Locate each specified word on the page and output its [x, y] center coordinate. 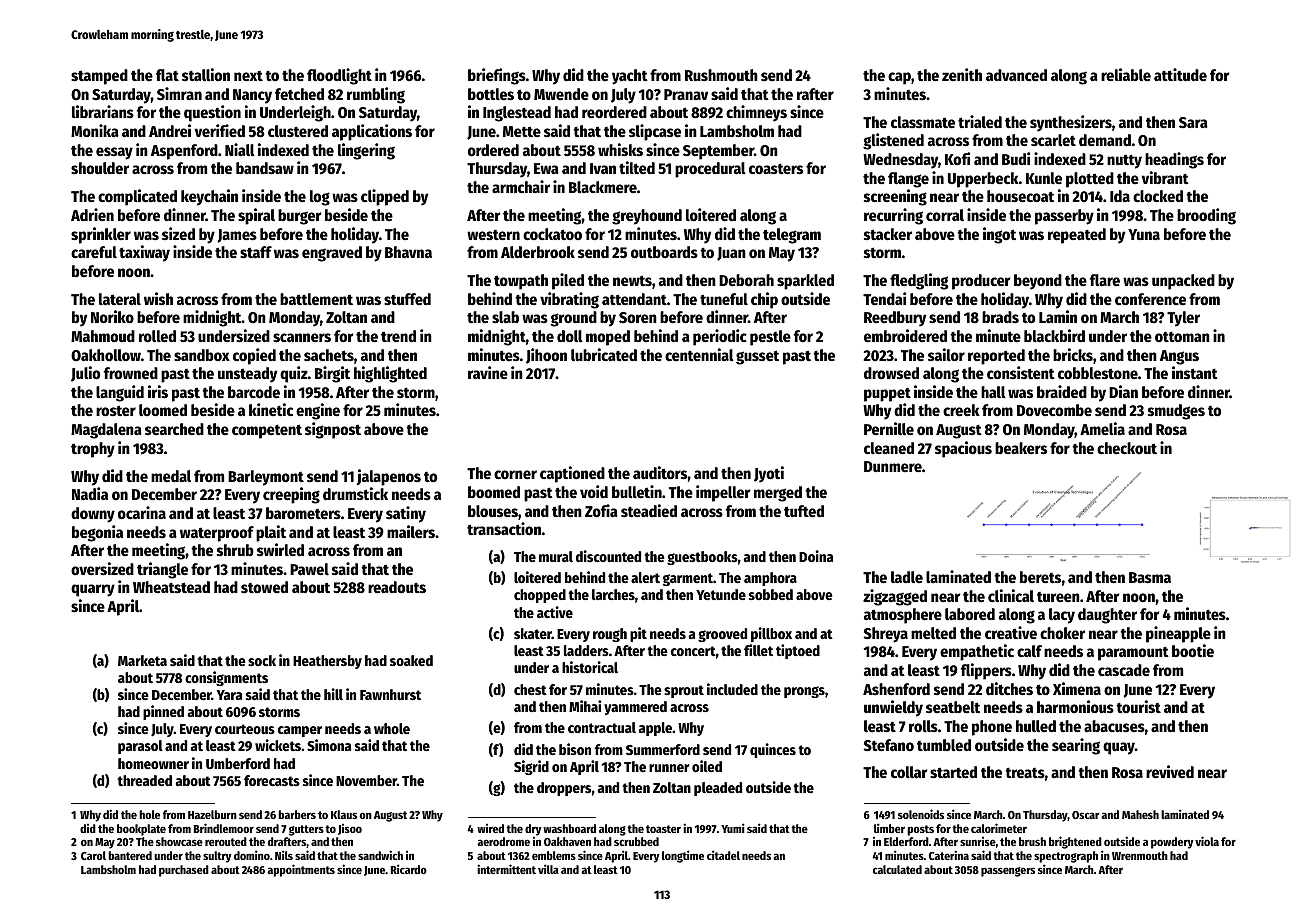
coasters [776, 168]
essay [114, 153]
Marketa [142, 660]
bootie [1193, 650]
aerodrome [503, 841]
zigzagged [895, 597]
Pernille [889, 428]
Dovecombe [1054, 410]
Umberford [238, 763]
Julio [85, 374]
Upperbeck [983, 180]
